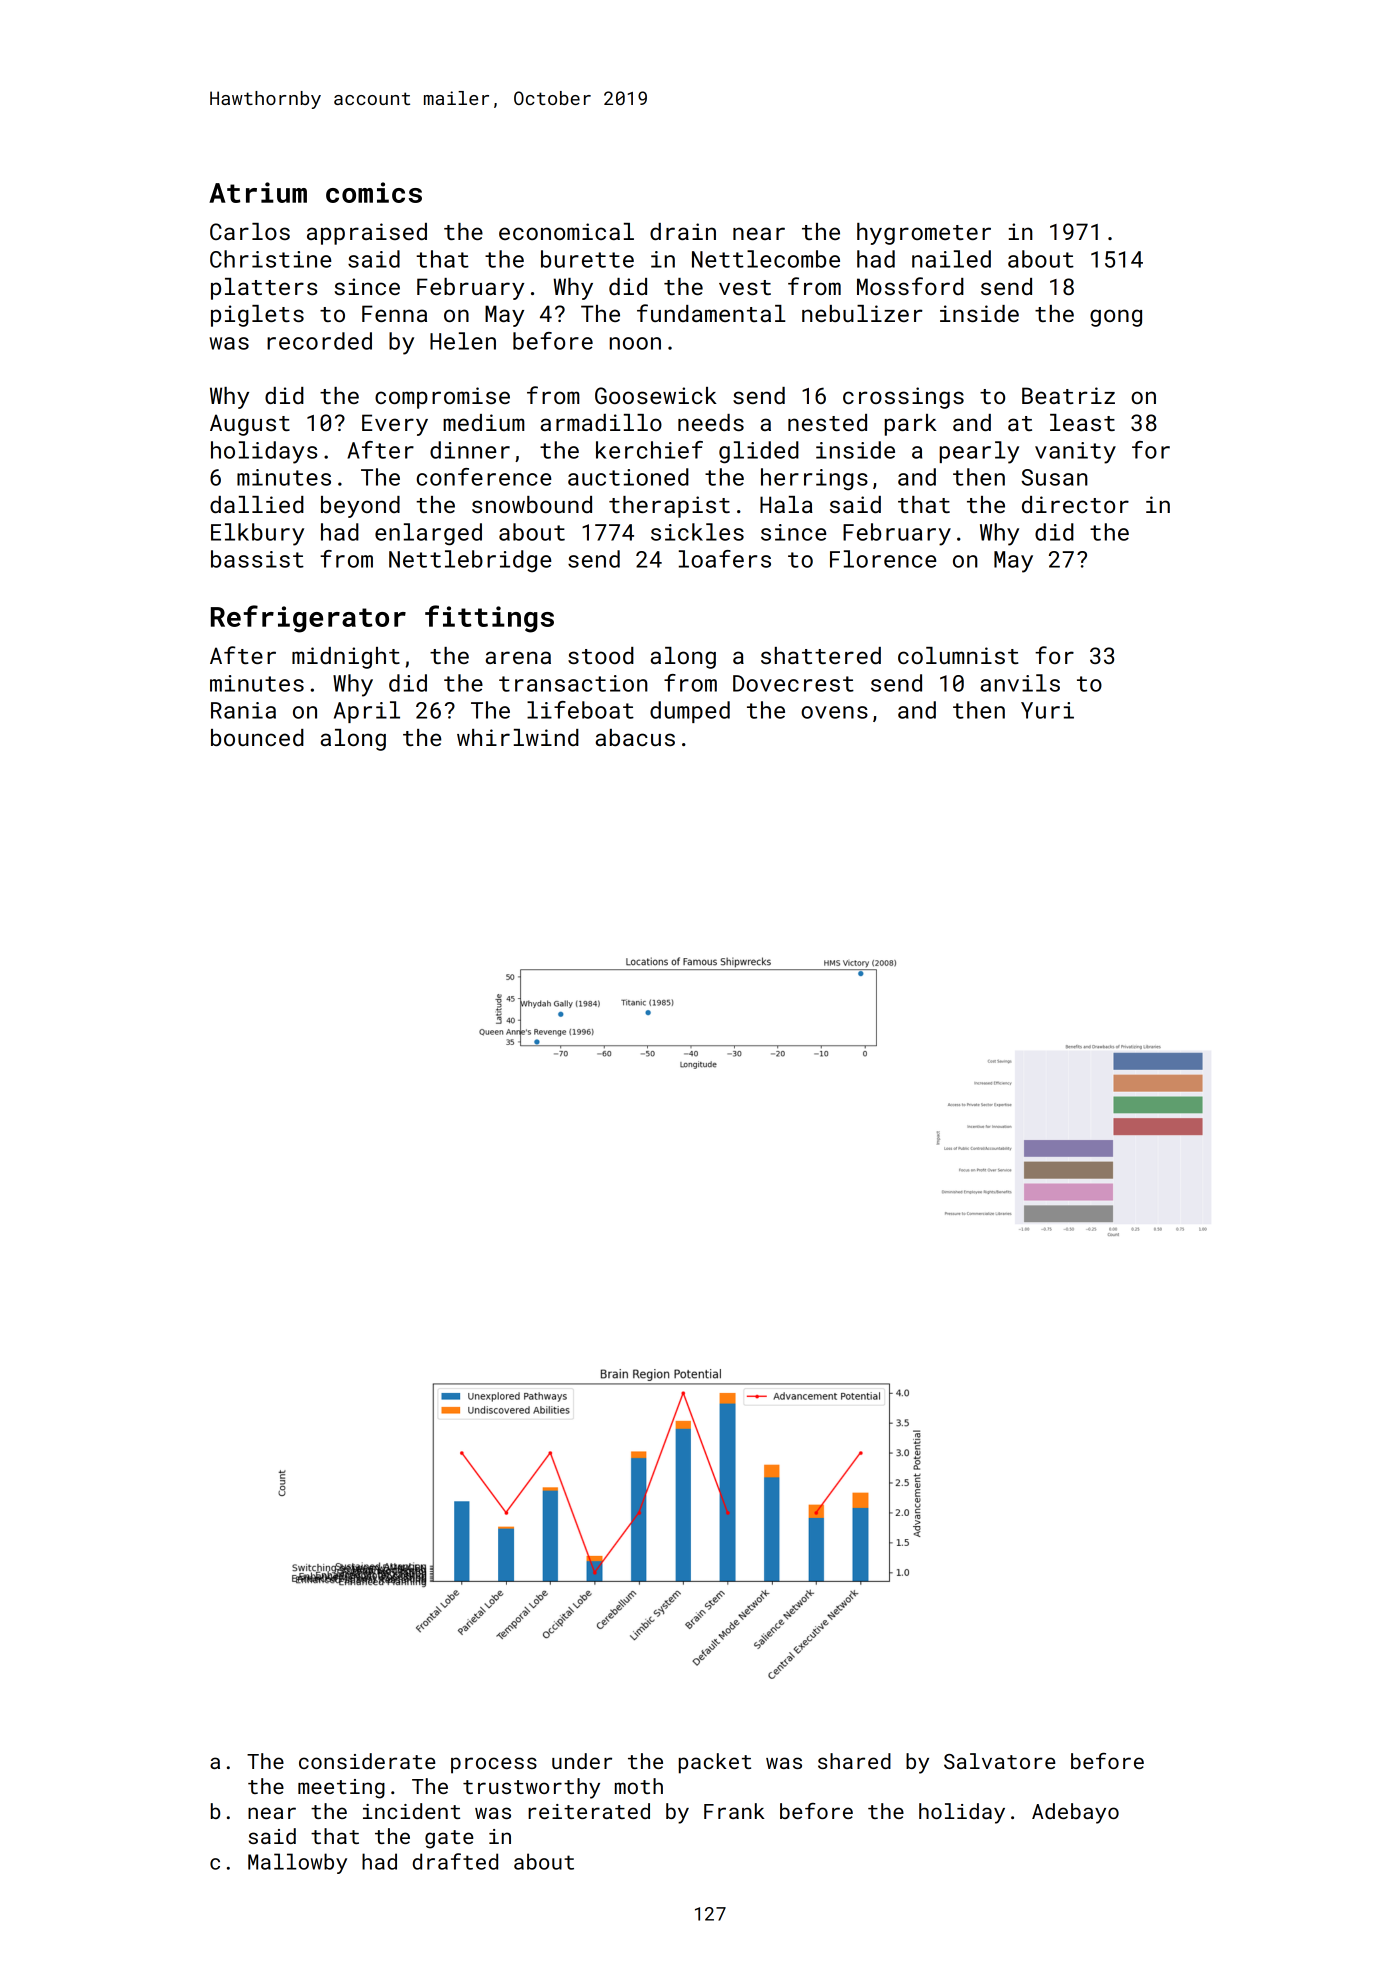 The width and height of the image is (1386, 1969). Describe the element at coordinates (257, 737) in the image. I see `bounced` at that location.
